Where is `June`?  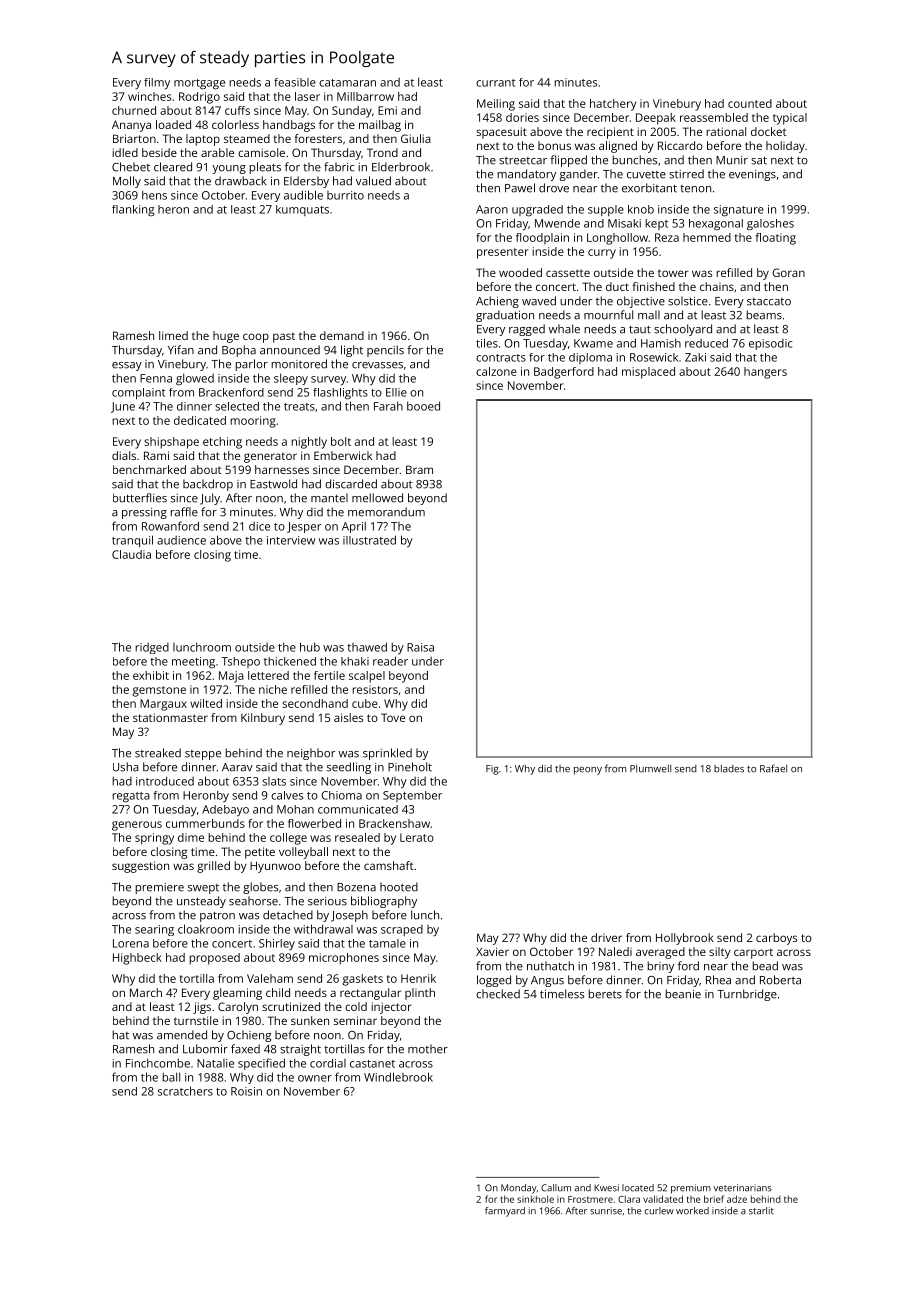 June is located at coordinates (123, 407).
